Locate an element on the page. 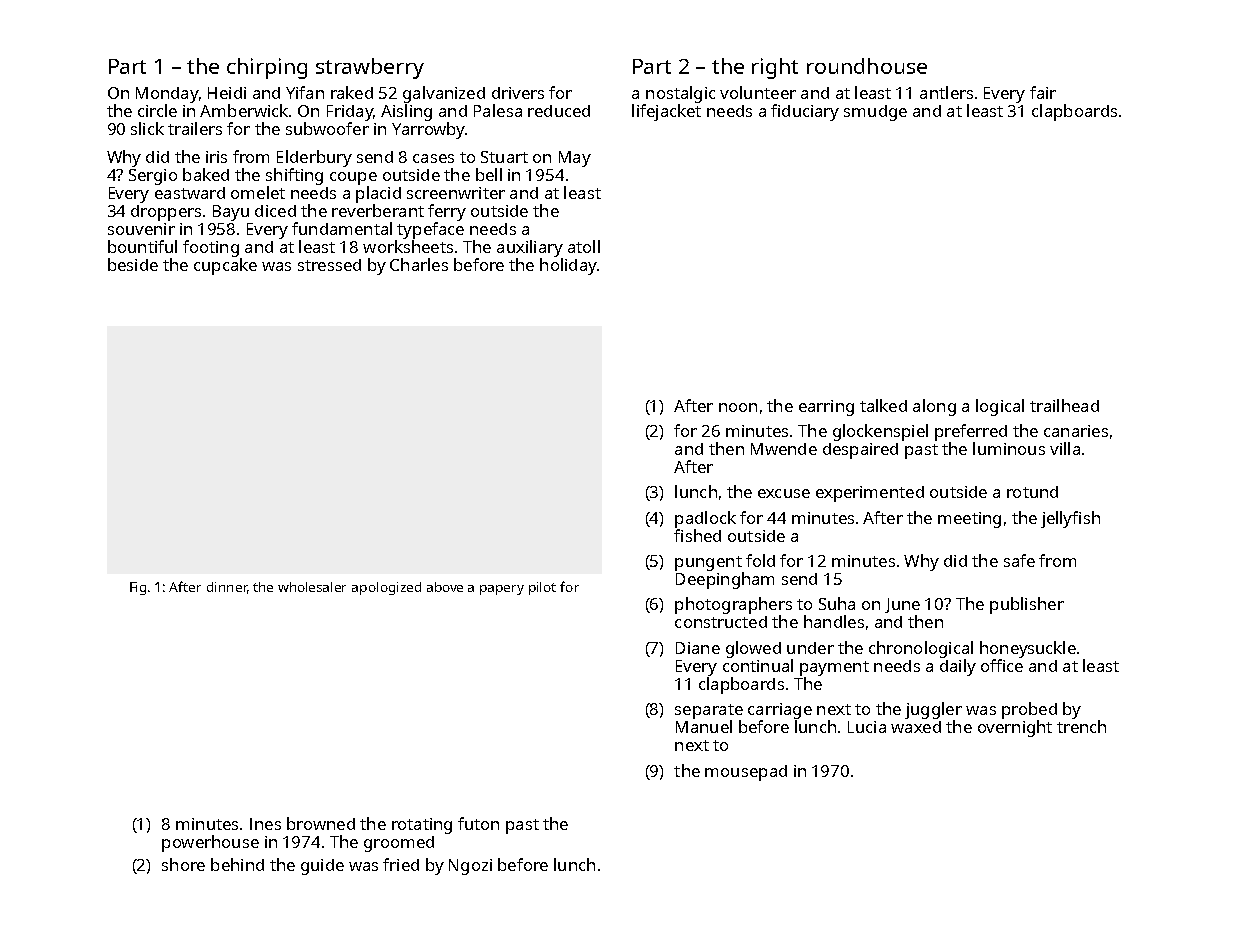  cupcake is located at coordinates (225, 266).
